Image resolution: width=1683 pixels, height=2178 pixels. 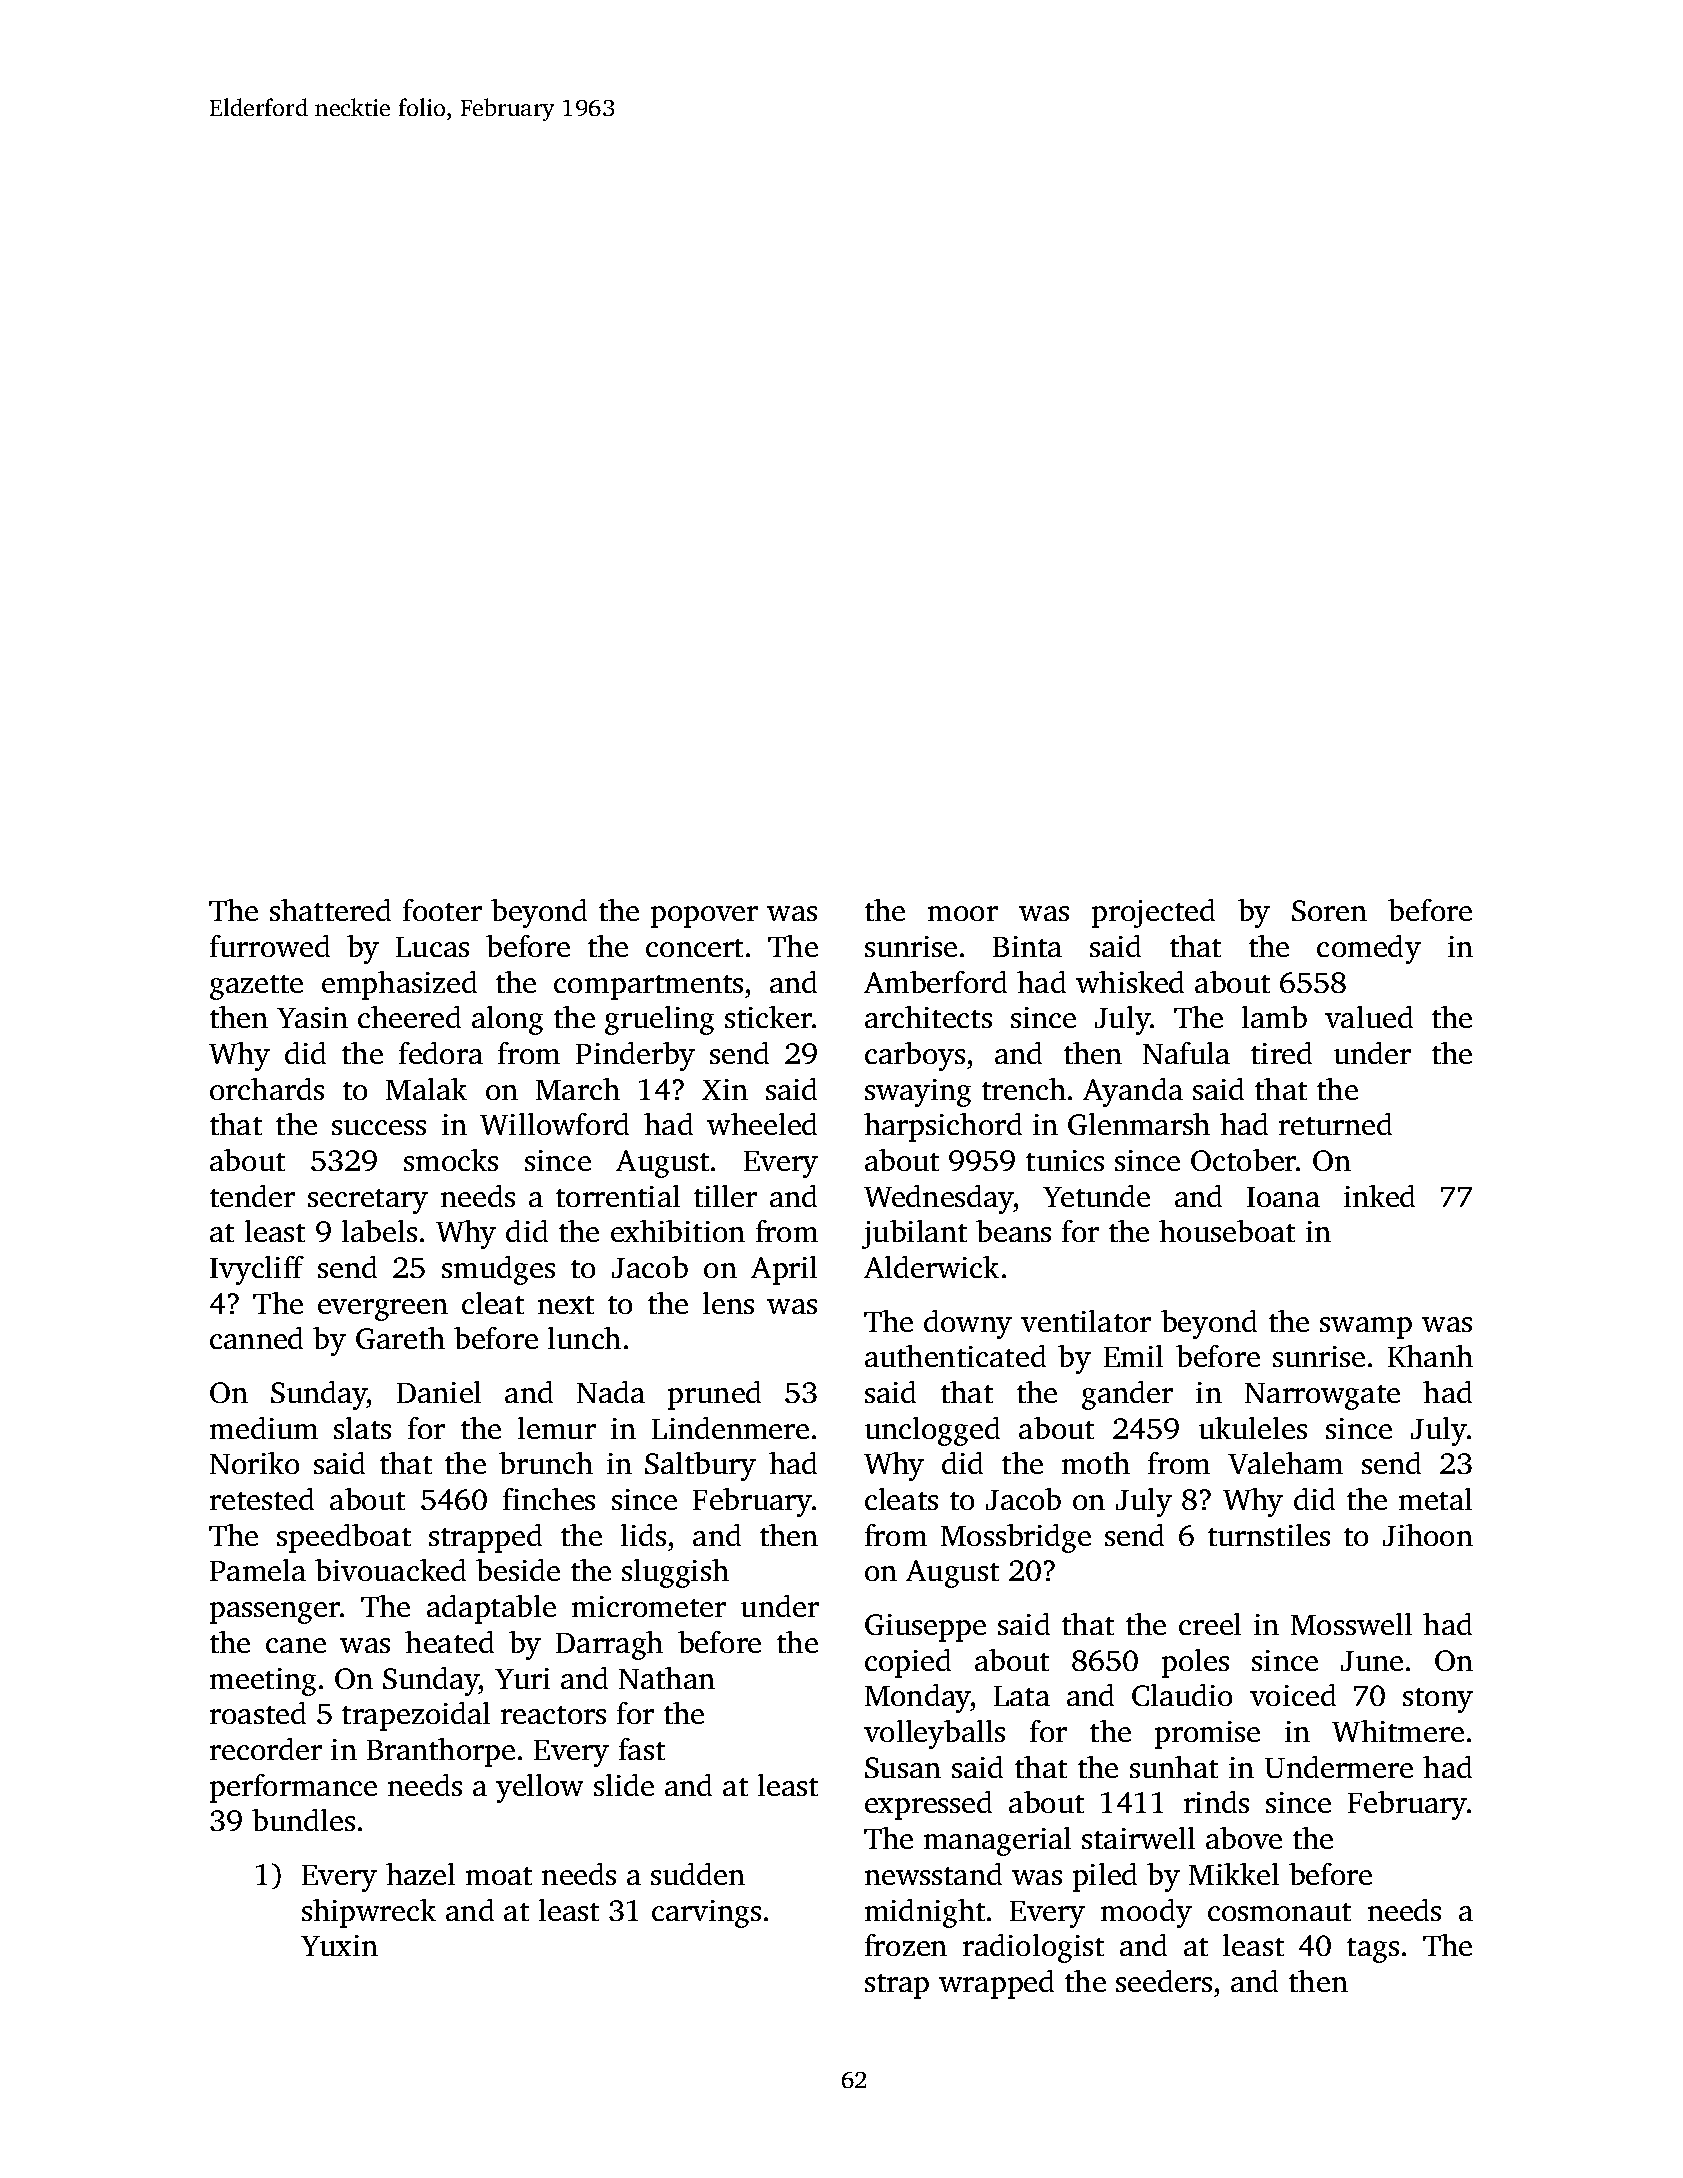 I want to click on tags, so click(x=1373, y=1950).
